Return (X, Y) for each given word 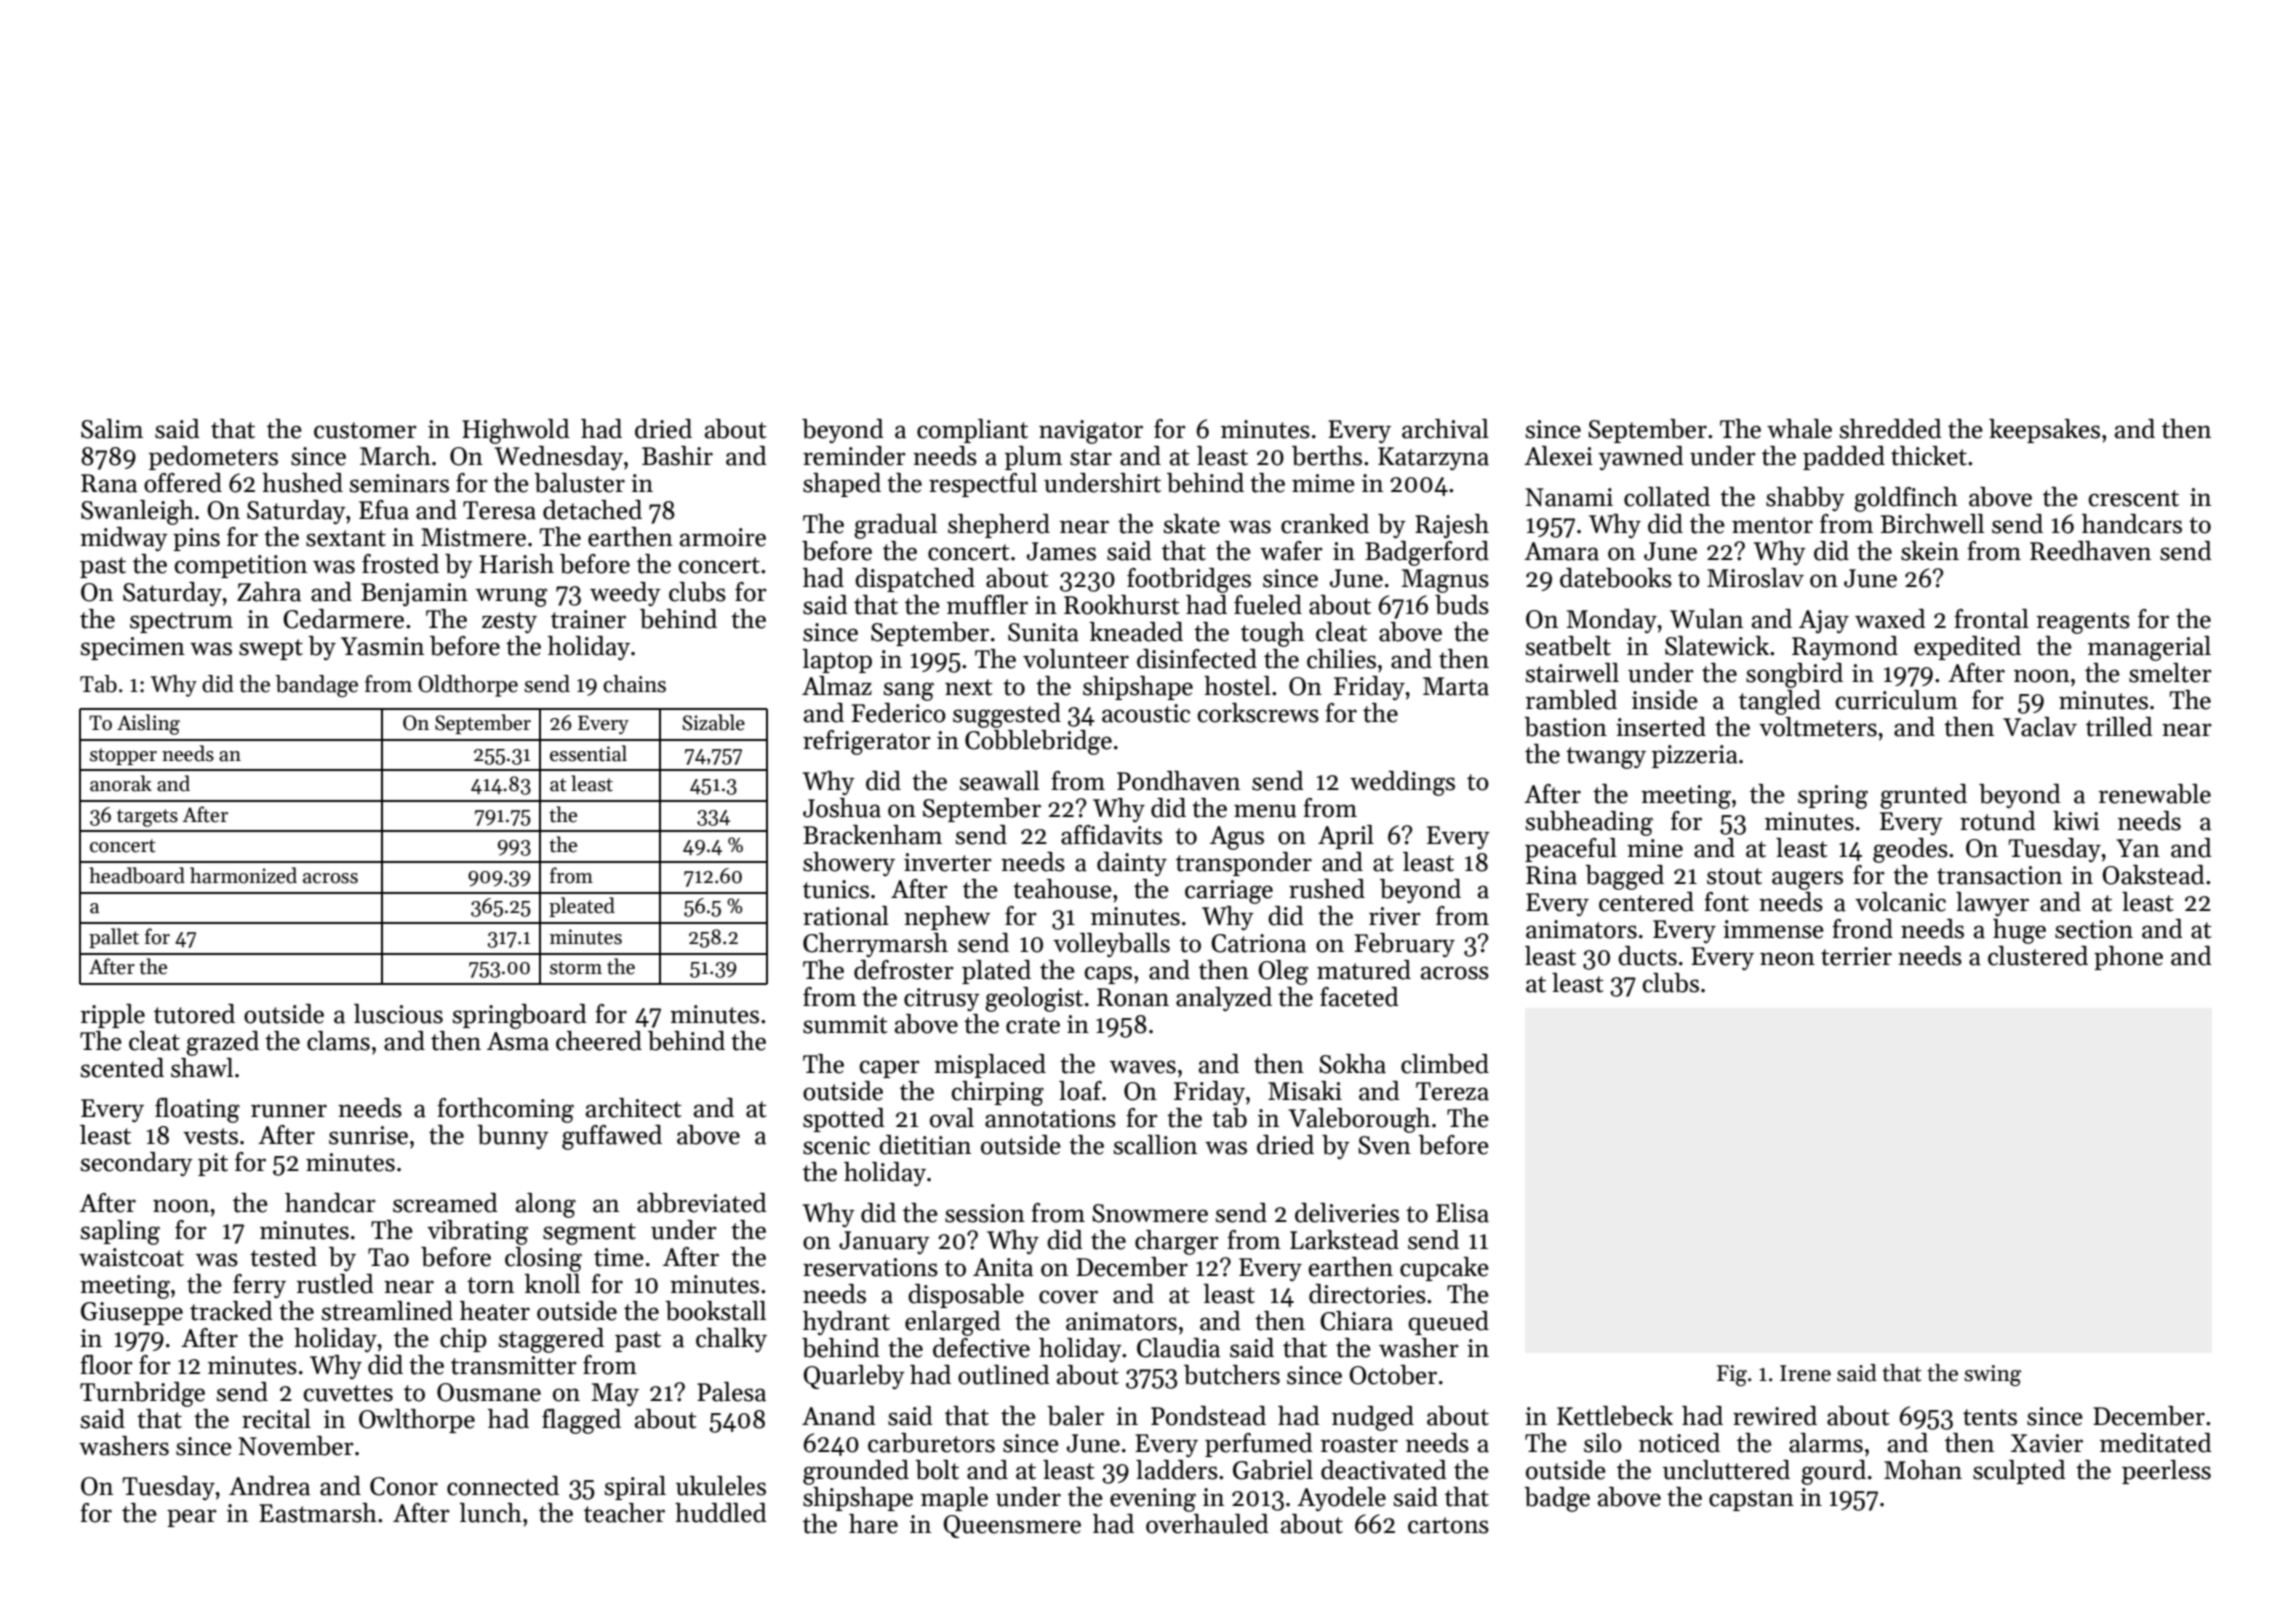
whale (1799, 429)
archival (1445, 429)
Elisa (1462, 1213)
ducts (1647, 956)
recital (276, 1419)
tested (283, 1257)
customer (365, 430)
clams (338, 1041)
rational (846, 916)
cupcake (1444, 1269)
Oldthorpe (468, 686)
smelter (2170, 673)
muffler (987, 605)
